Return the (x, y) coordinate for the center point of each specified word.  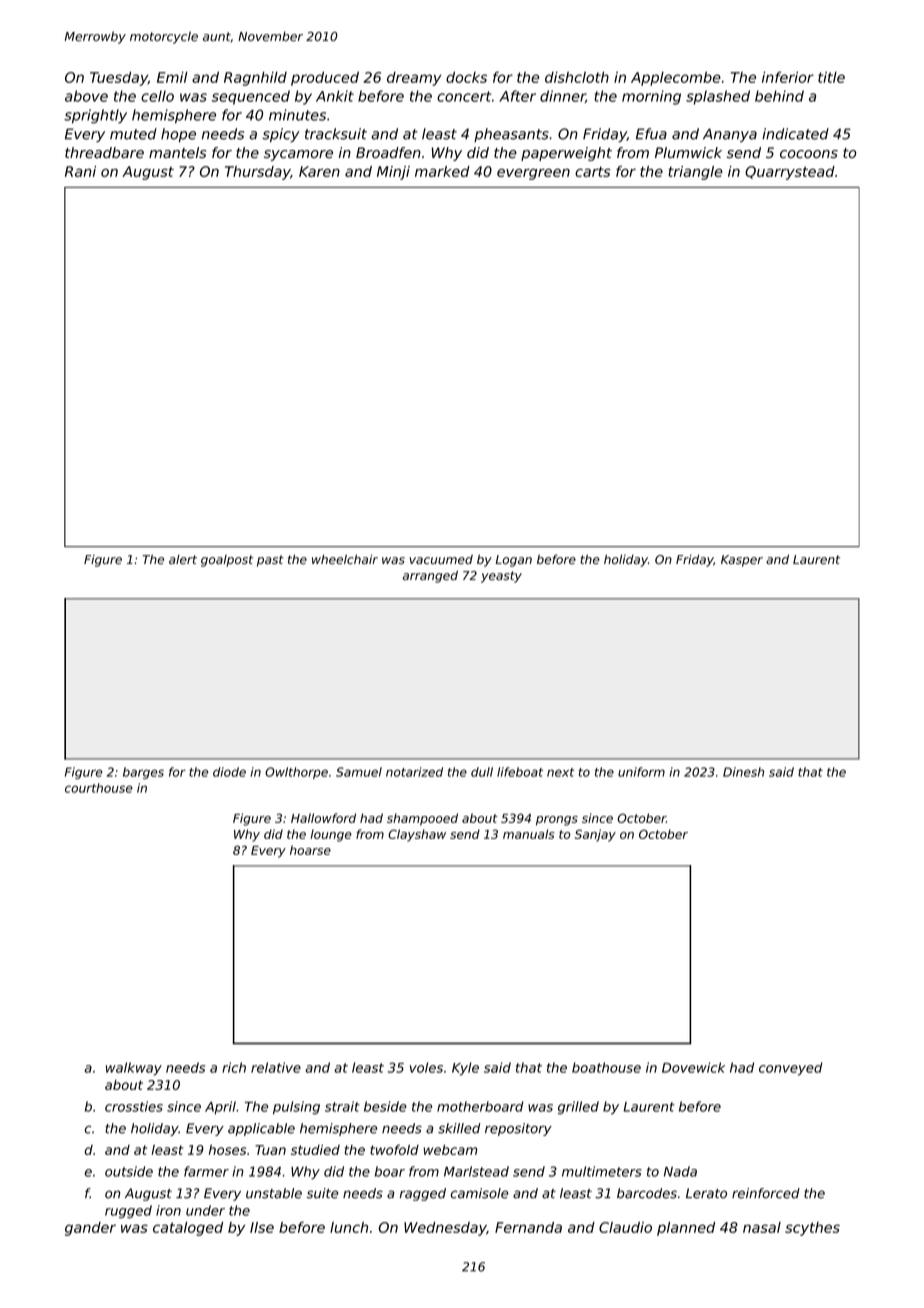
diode (229, 772)
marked (442, 171)
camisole (480, 1193)
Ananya (730, 135)
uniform (641, 772)
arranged (430, 576)
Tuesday (119, 79)
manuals (529, 834)
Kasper (742, 561)
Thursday (257, 173)
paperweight (566, 154)
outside (129, 1171)
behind (779, 96)
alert (183, 559)
